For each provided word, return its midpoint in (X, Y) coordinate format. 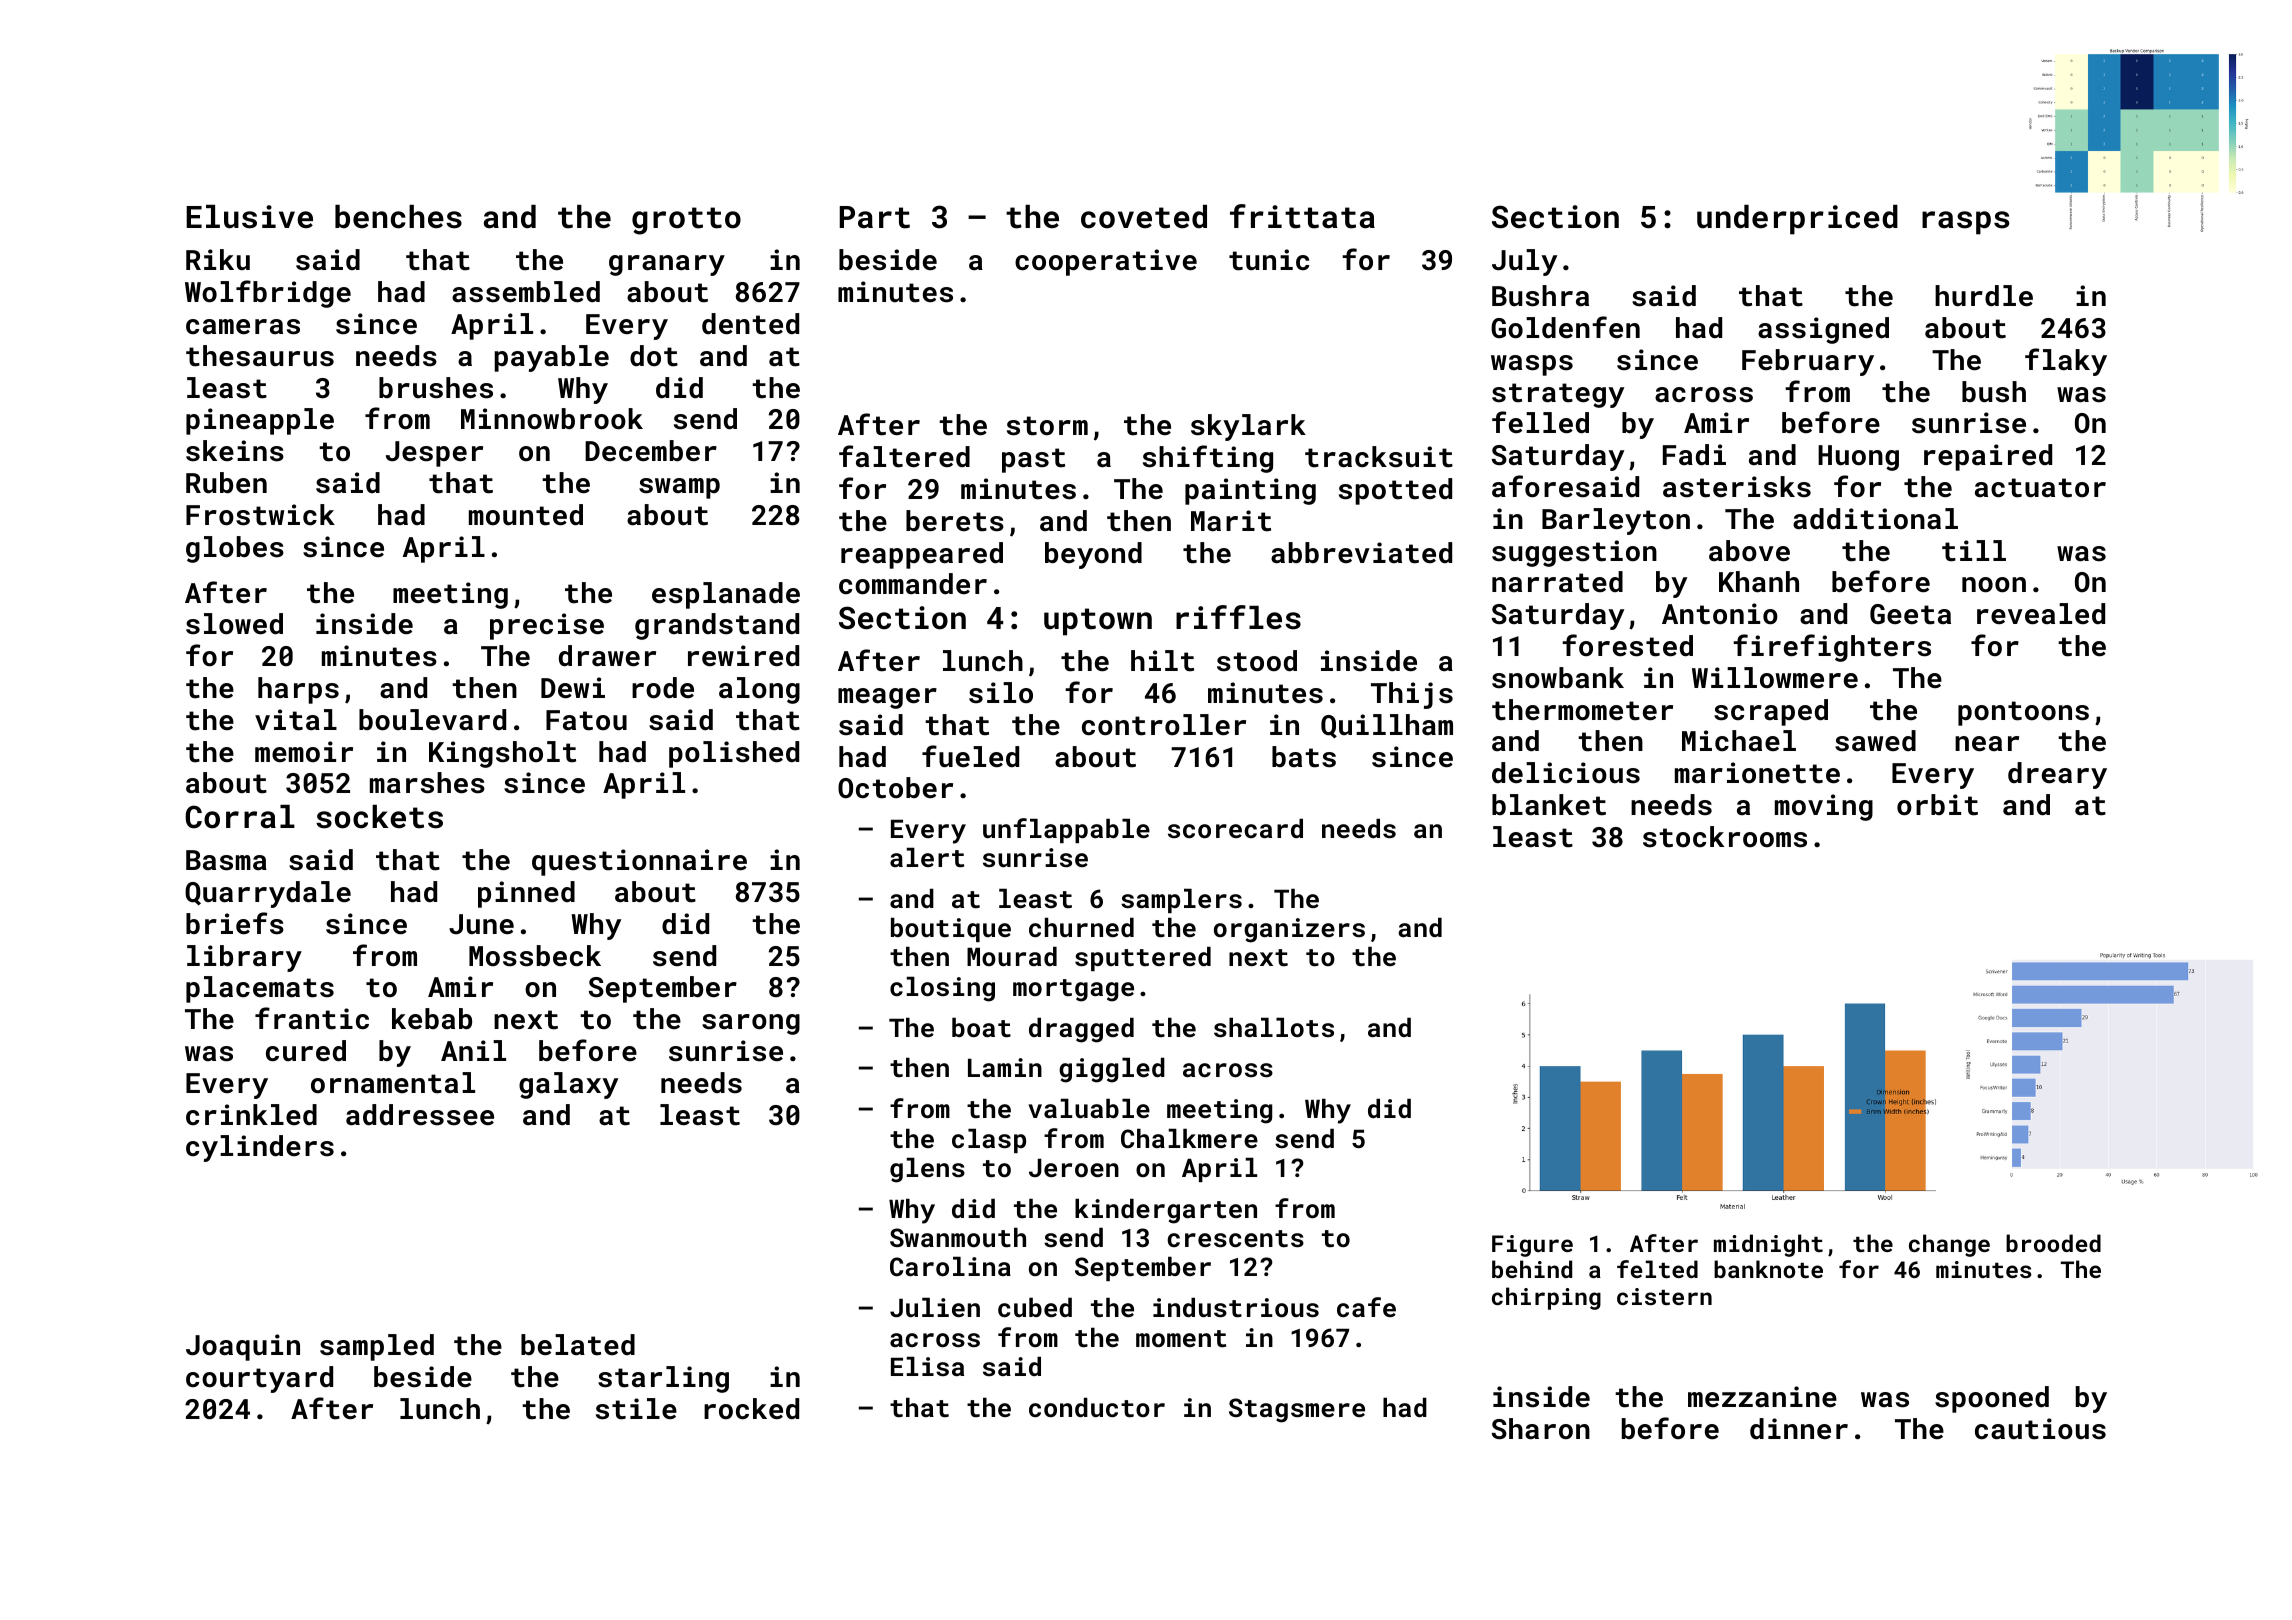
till (1974, 551)
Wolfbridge (268, 294)
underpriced (1797, 220)
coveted (1144, 217)
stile (636, 1409)
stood (1257, 661)
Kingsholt (502, 754)
